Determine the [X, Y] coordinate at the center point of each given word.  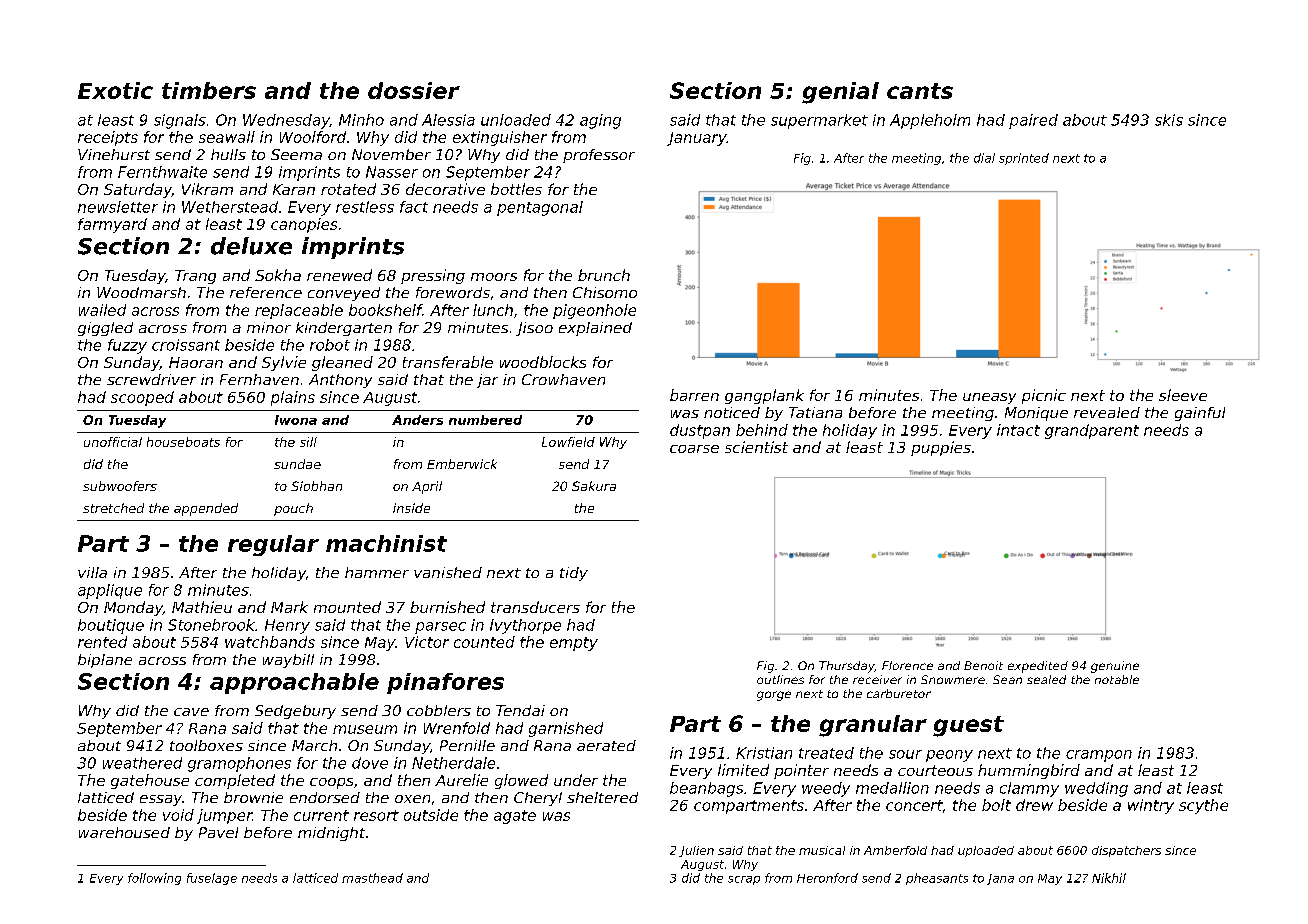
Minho [361, 120]
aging [600, 121]
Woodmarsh [141, 292]
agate [515, 817]
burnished [447, 607]
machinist [386, 543]
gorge [774, 696]
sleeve [1183, 395]
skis [1169, 120]
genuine [1115, 667]
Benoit [983, 665]
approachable [294, 683]
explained [595, 329]
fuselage [212, 879]
